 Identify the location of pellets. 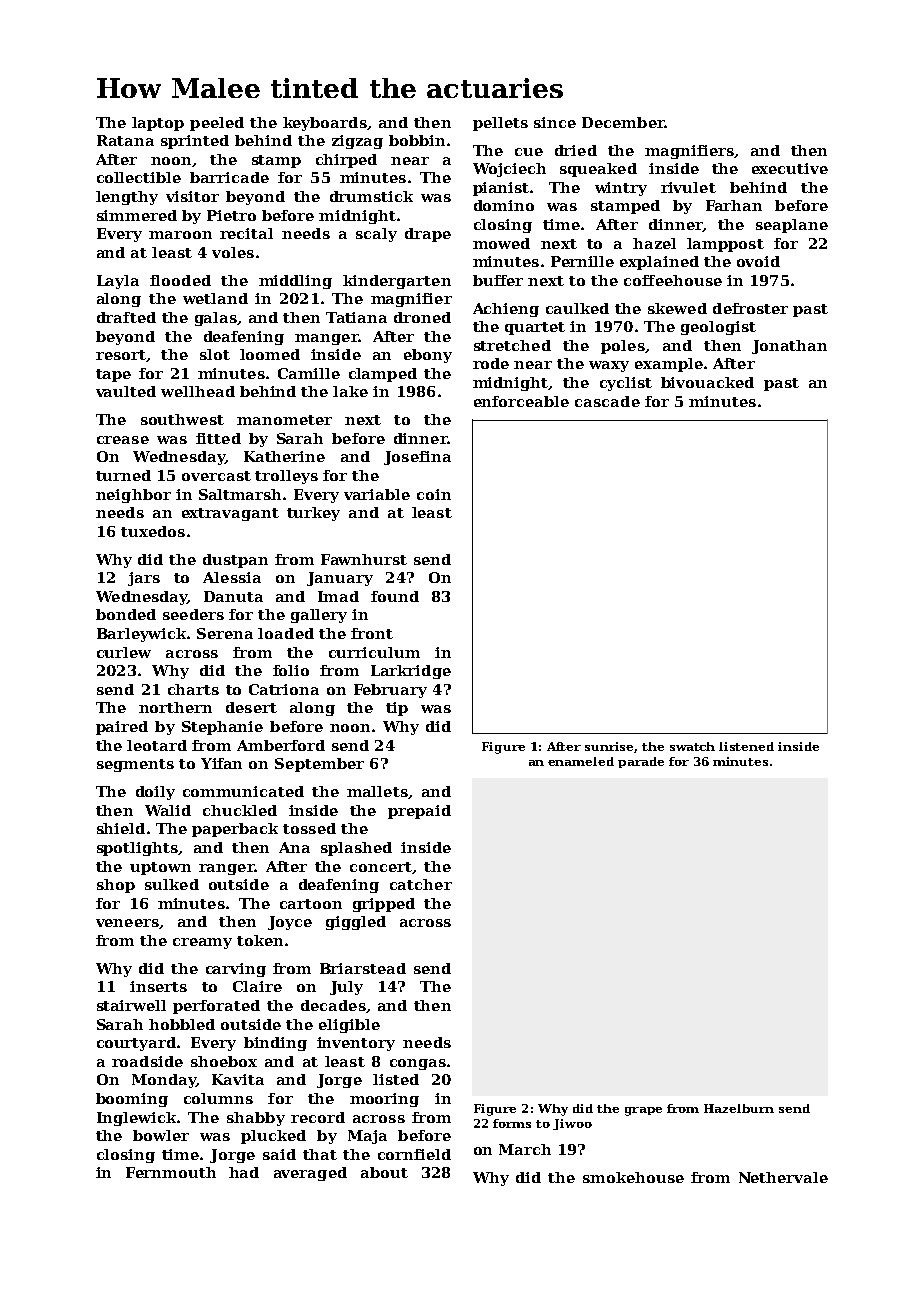
(500, 124).
